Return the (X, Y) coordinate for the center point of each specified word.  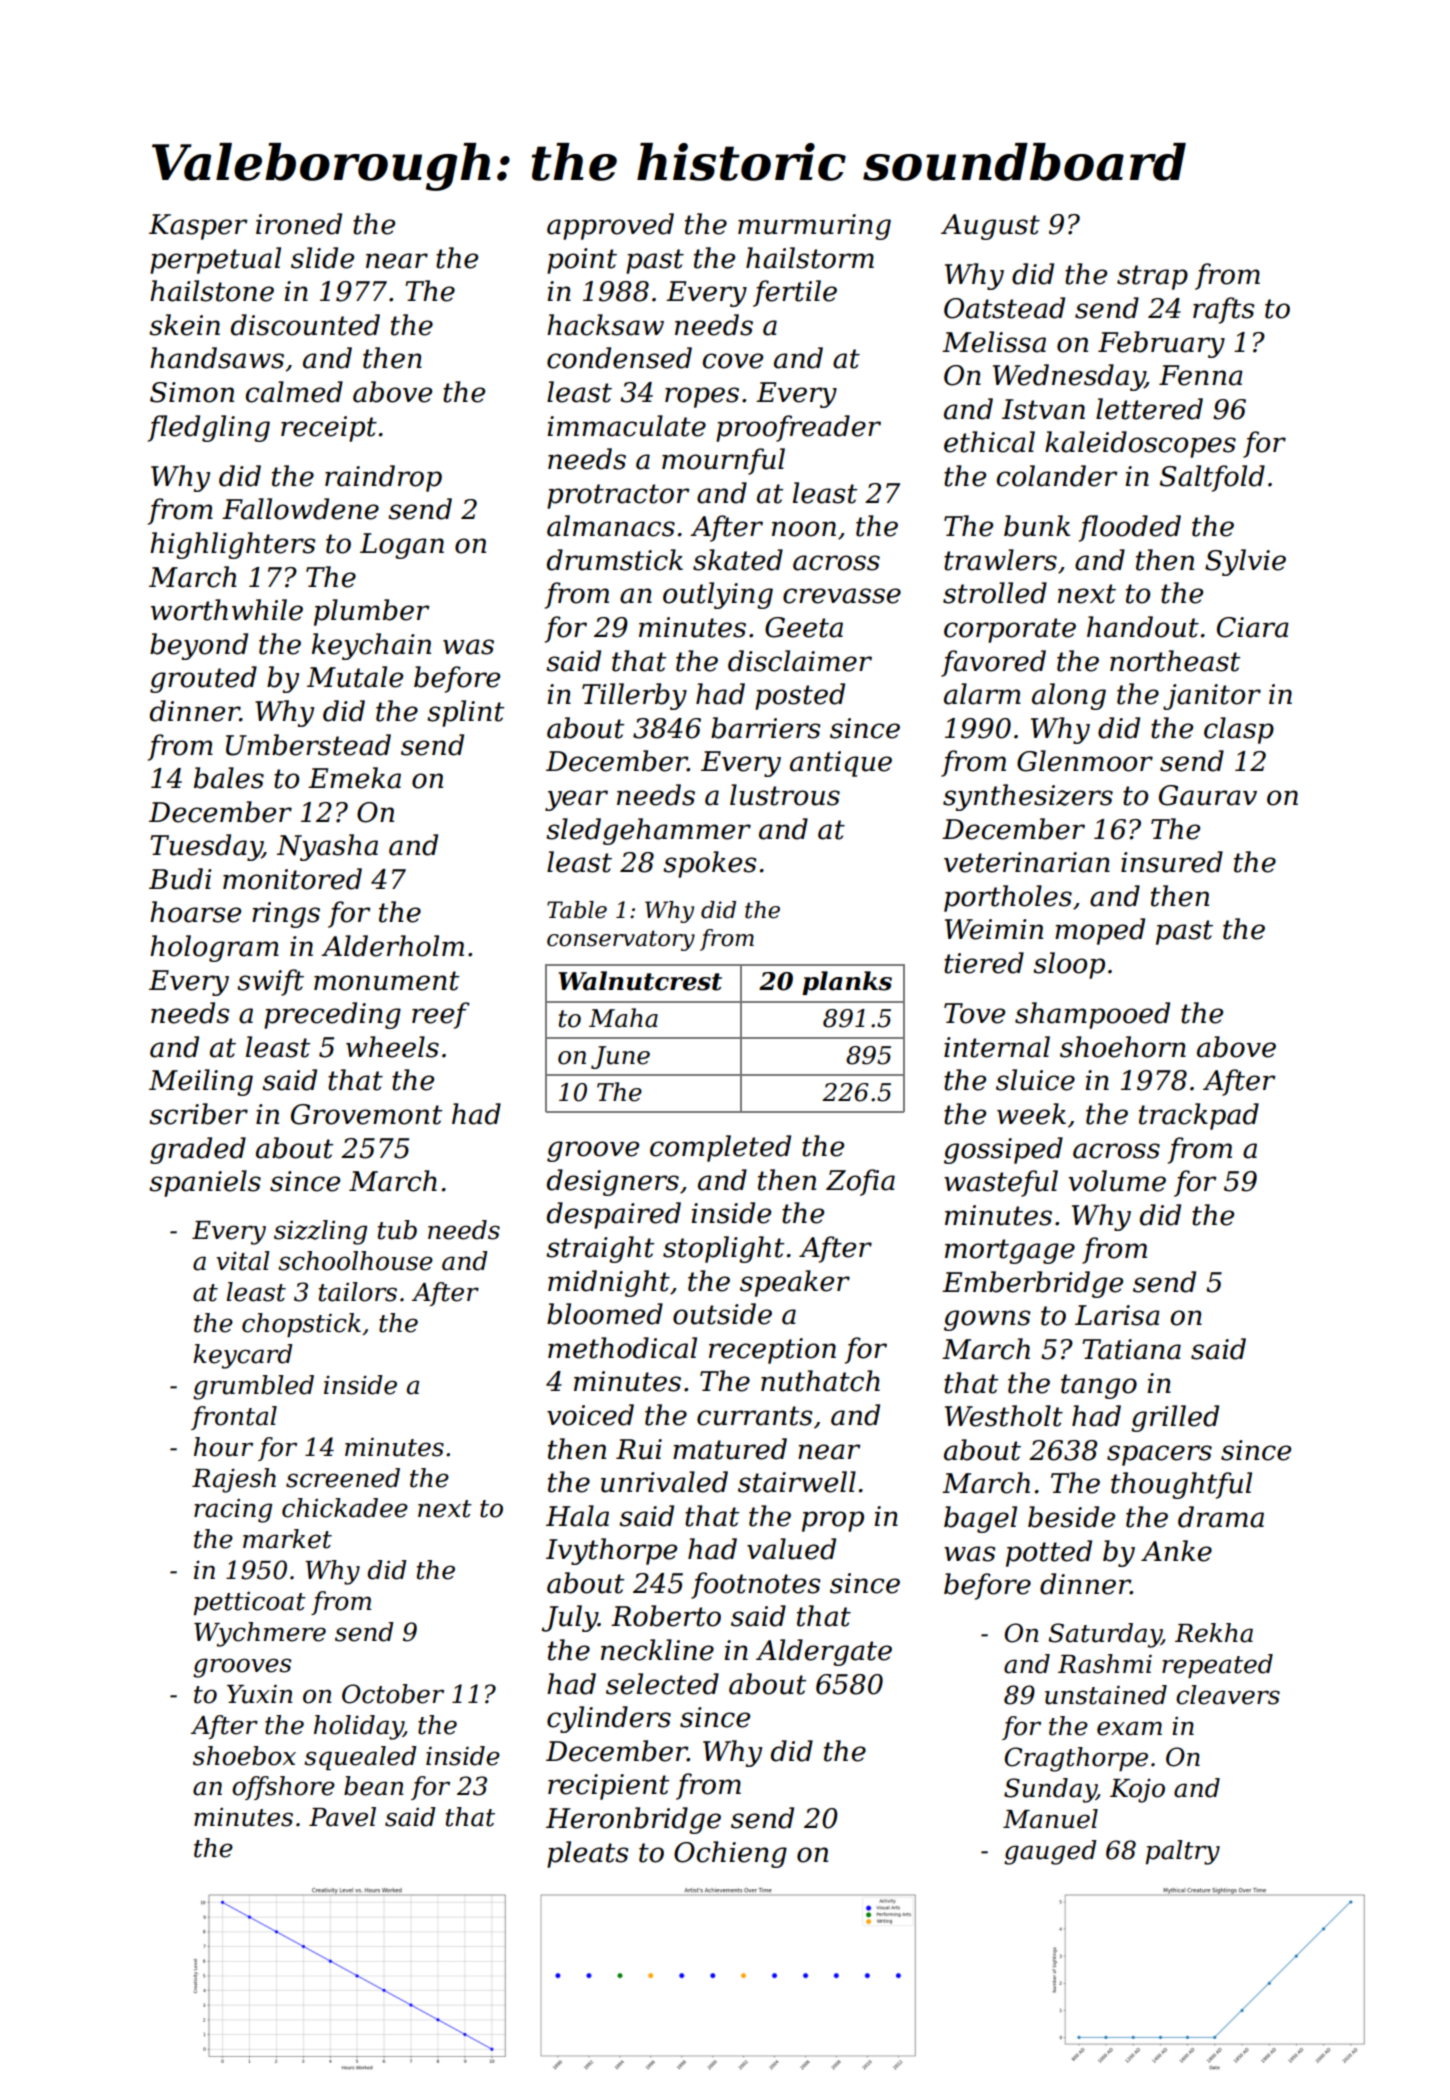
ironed (299, 224)
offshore (283, 1788)
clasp (1239, 730)
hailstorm (810, 258)
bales (229, 778)
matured (730, 1449)
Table (577, 910)
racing (233, 1511)
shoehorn (1123, 1047)
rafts (1223, 310)
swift (270, 982)
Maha (623, 1018)
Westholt (1004, 1416)
